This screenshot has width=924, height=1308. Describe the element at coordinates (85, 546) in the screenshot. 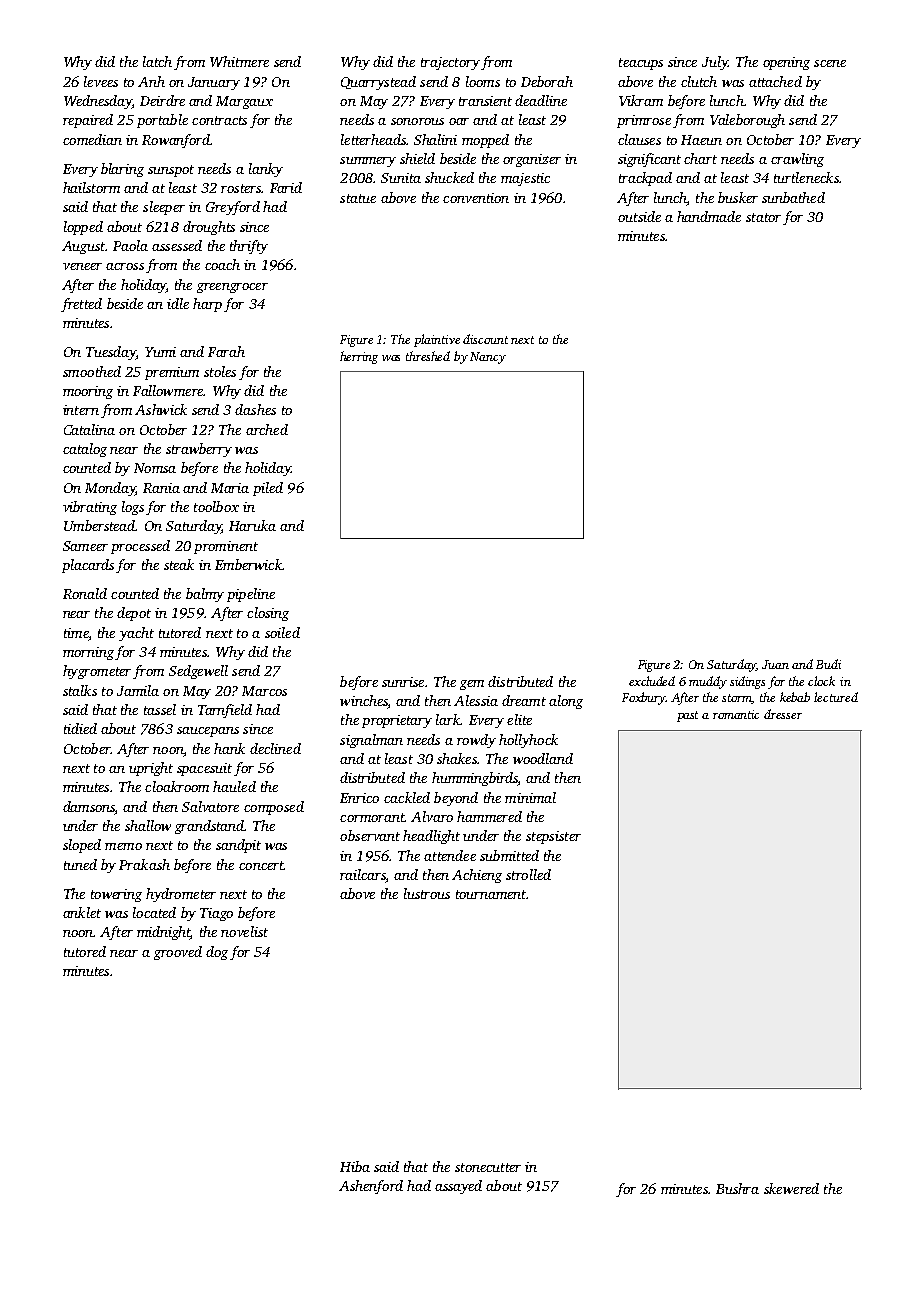

I see `Sameer` at that location.
